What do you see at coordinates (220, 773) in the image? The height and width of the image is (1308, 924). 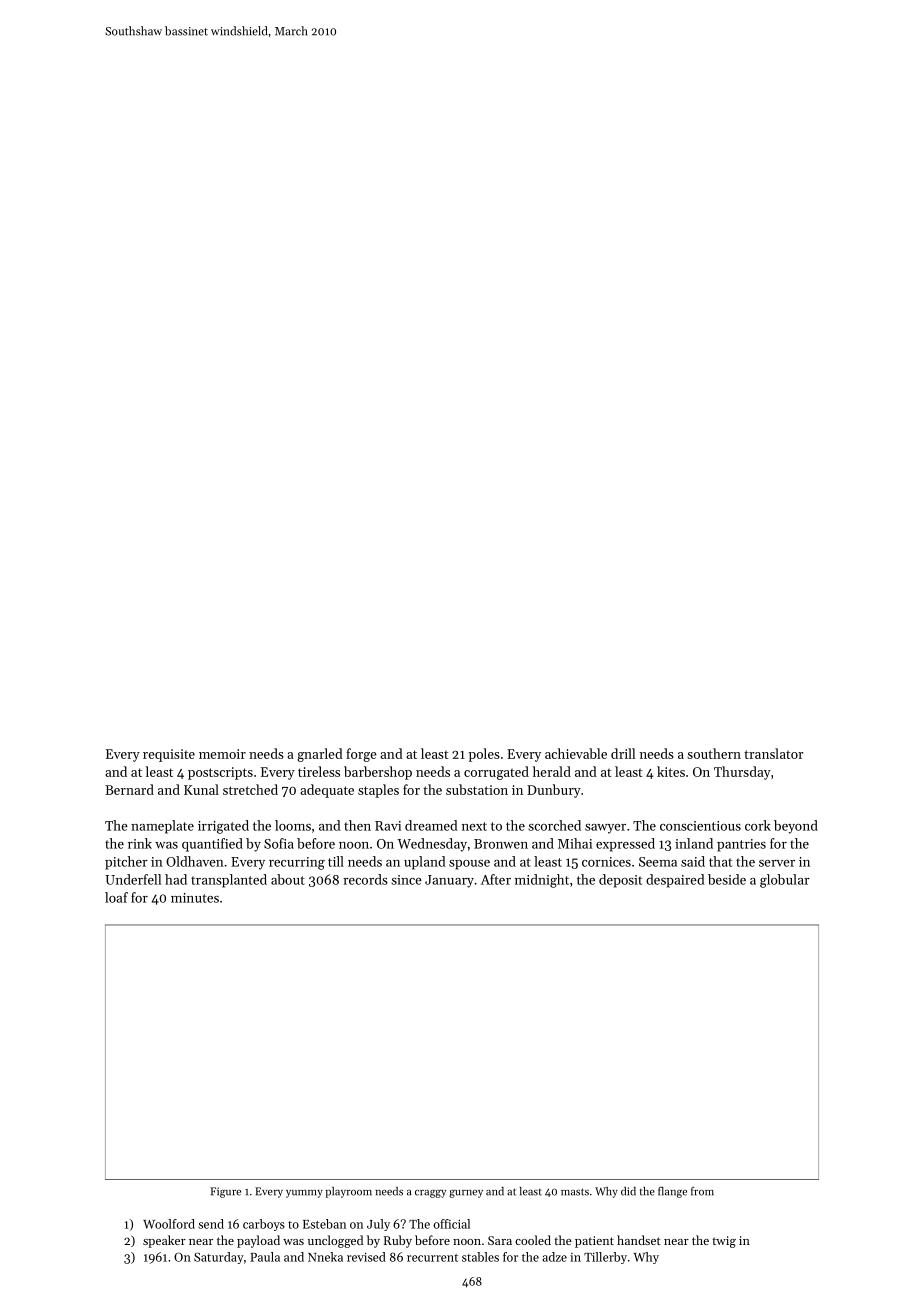 I see `postscripts` at bounding box center [220, 773].
